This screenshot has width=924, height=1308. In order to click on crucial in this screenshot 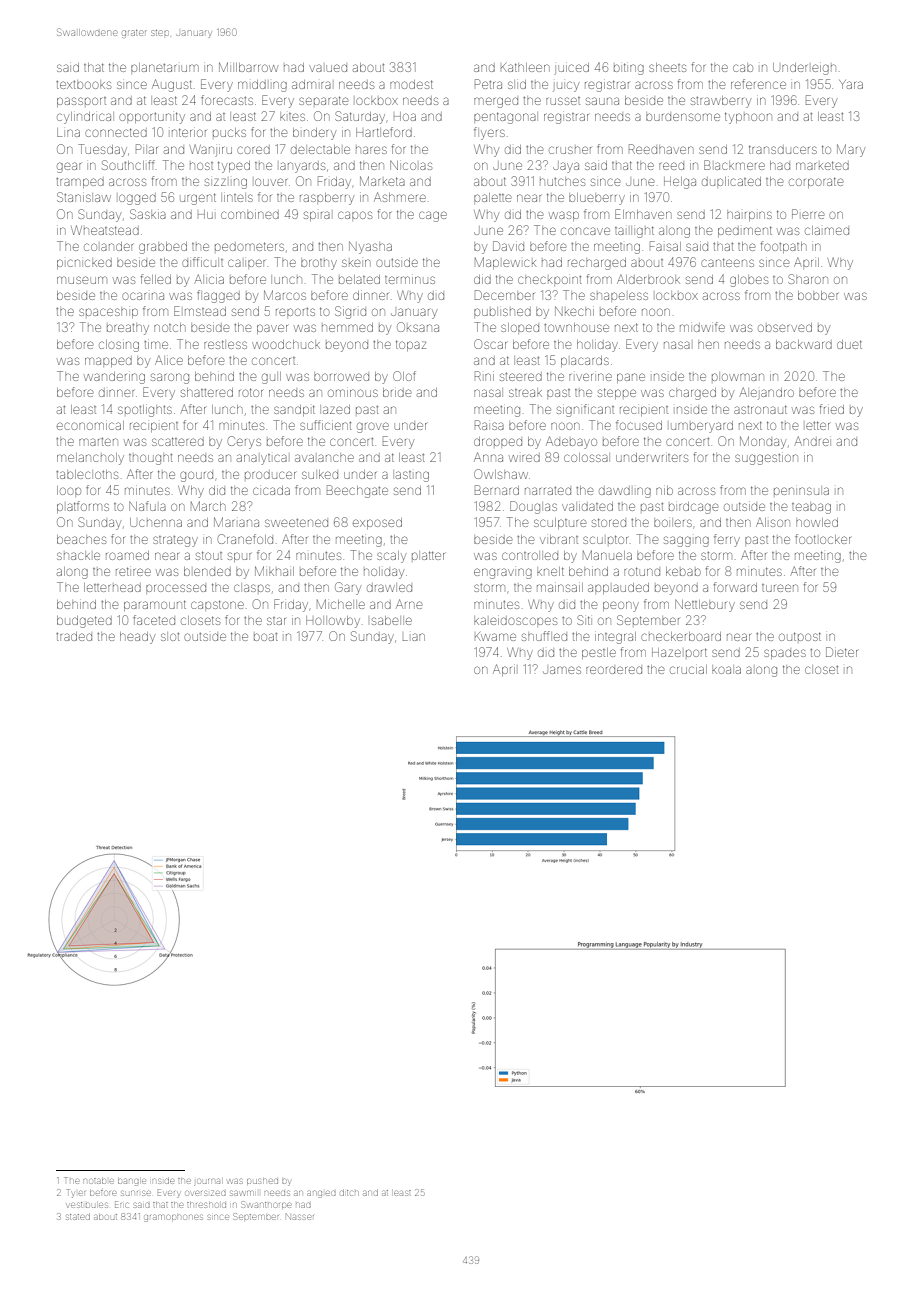, I will do `click(688, 669)`.
